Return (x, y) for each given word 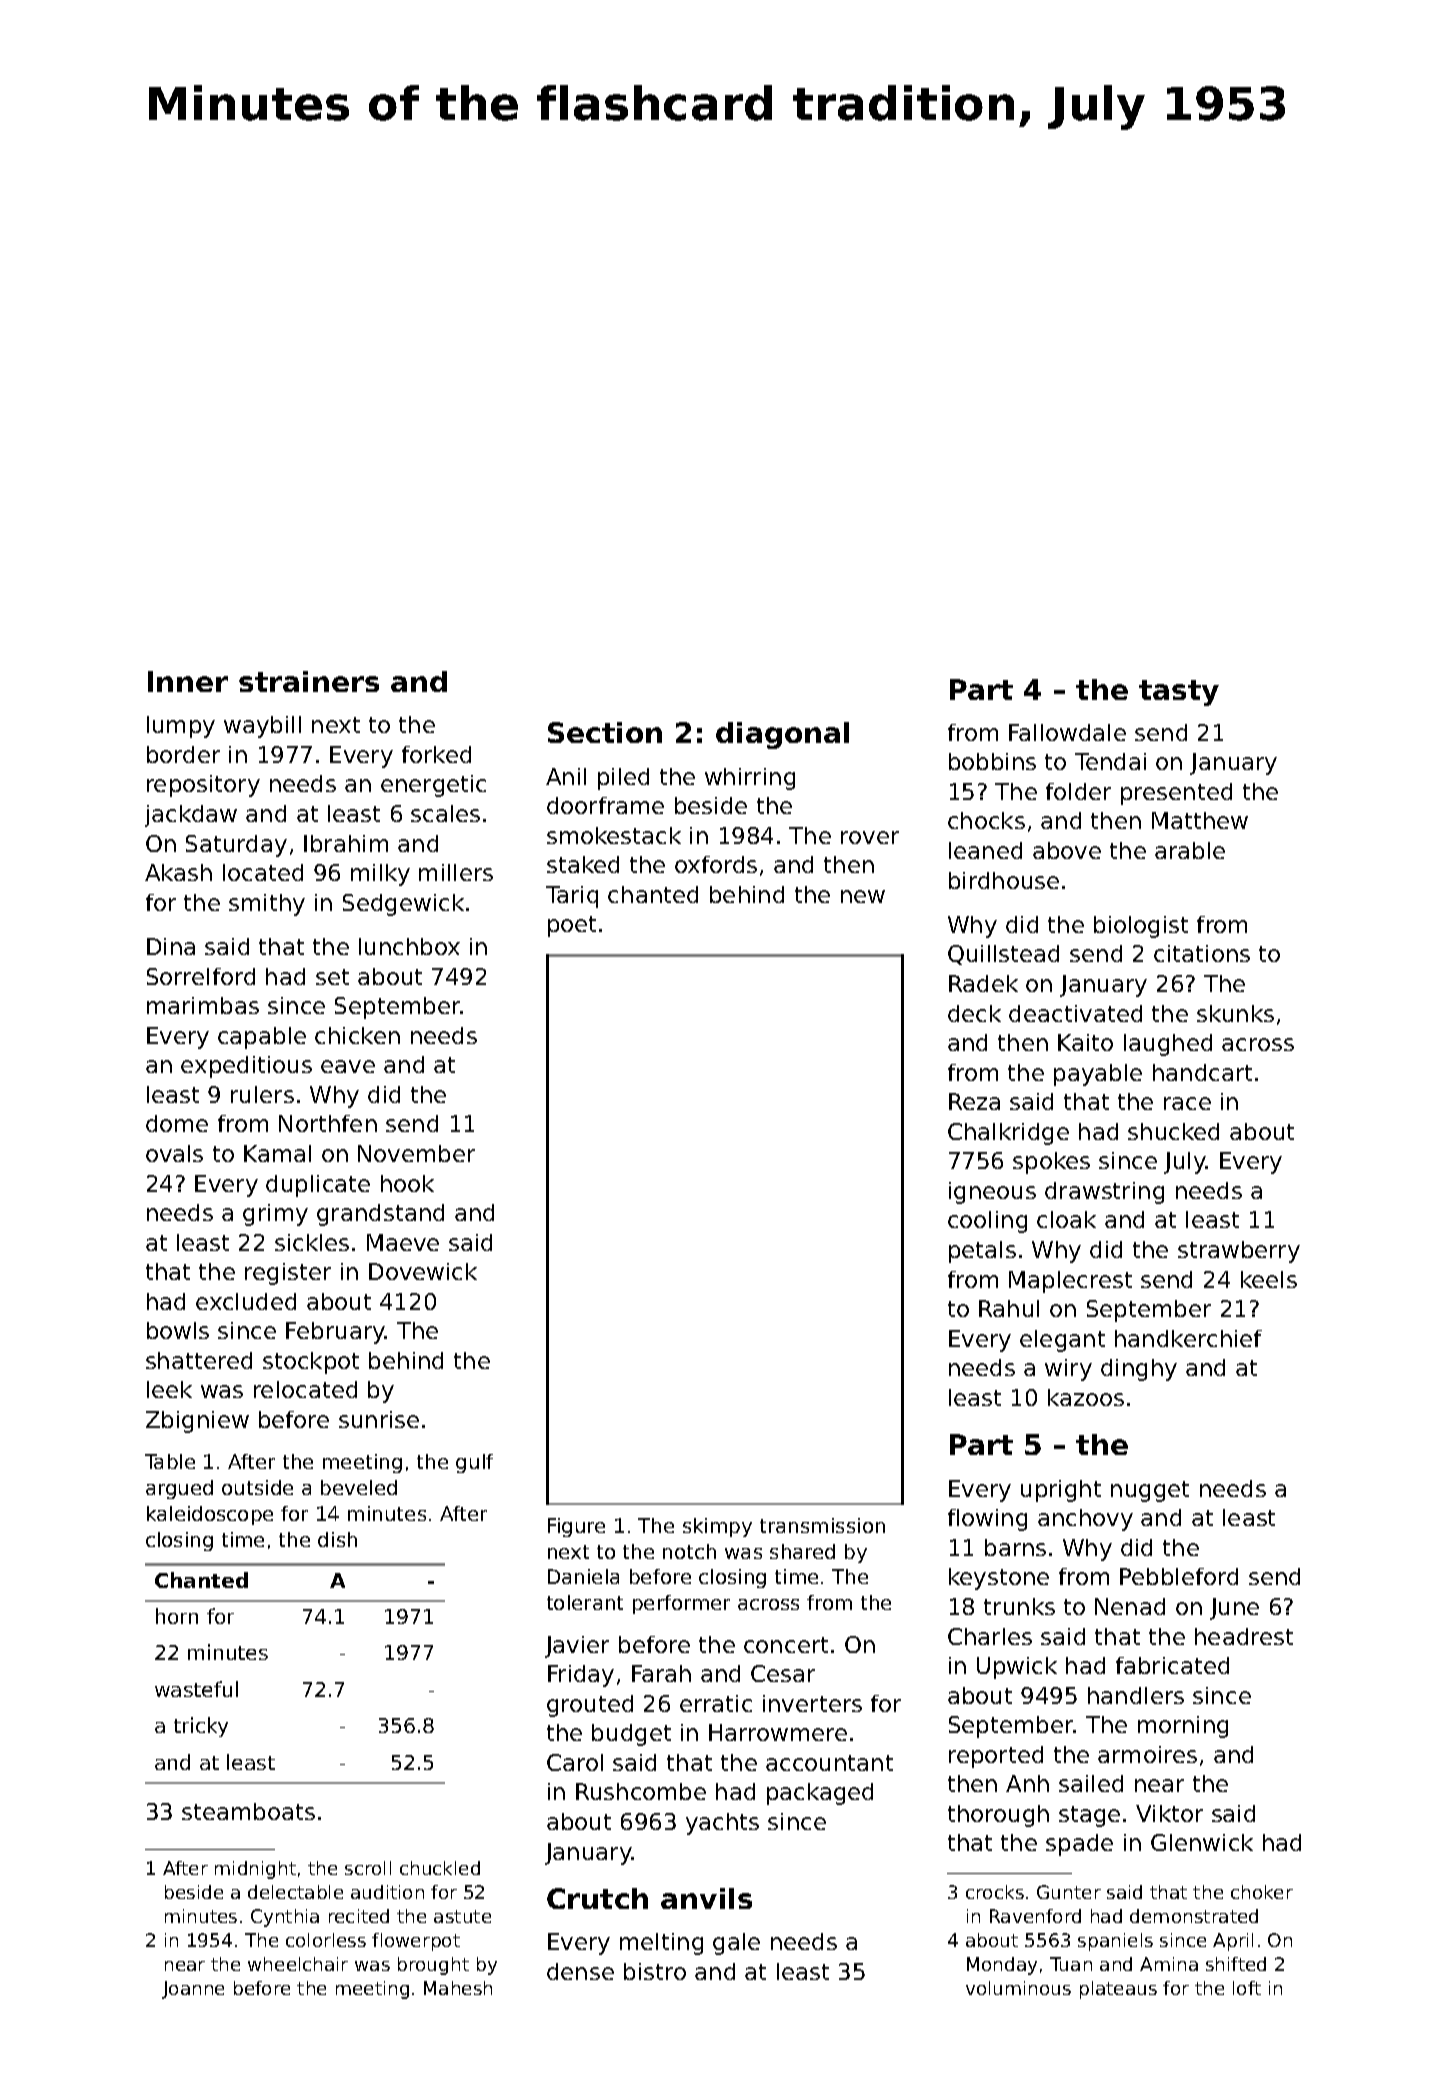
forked (436, 754)
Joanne (193, 1990)
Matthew (1200, 820)
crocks (995, 1892)
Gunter (1069, 1892)
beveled (359, 1487)
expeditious (246, 1067)
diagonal (782, 735)
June (1234, 1609)
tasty (1179, 693)
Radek (983, 983)
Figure (576, 1527)
